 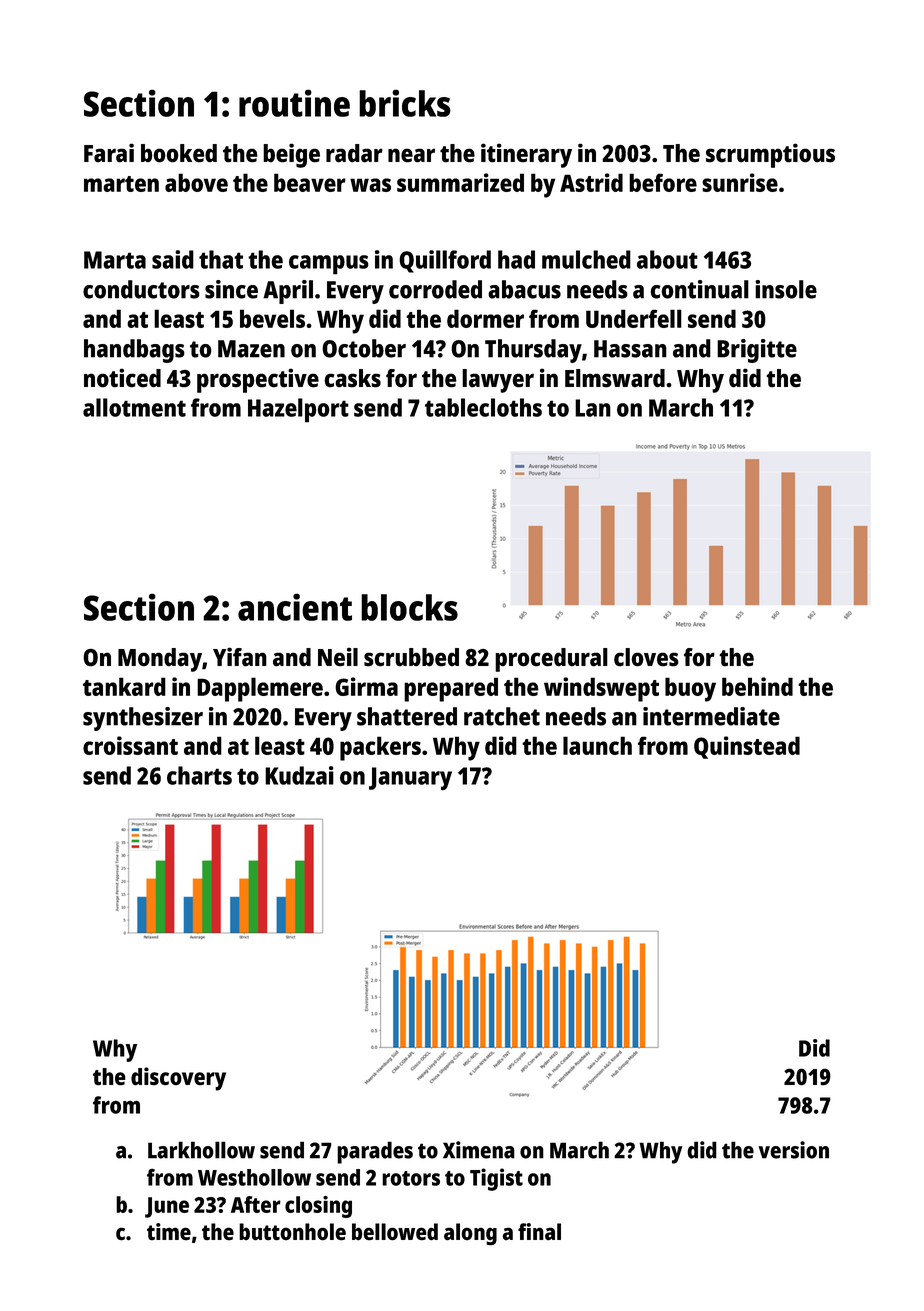 What do you see at coordinates (292, 1232) in the screenshot?
I see `buttonhole` at bounding box center [292, 1232].
